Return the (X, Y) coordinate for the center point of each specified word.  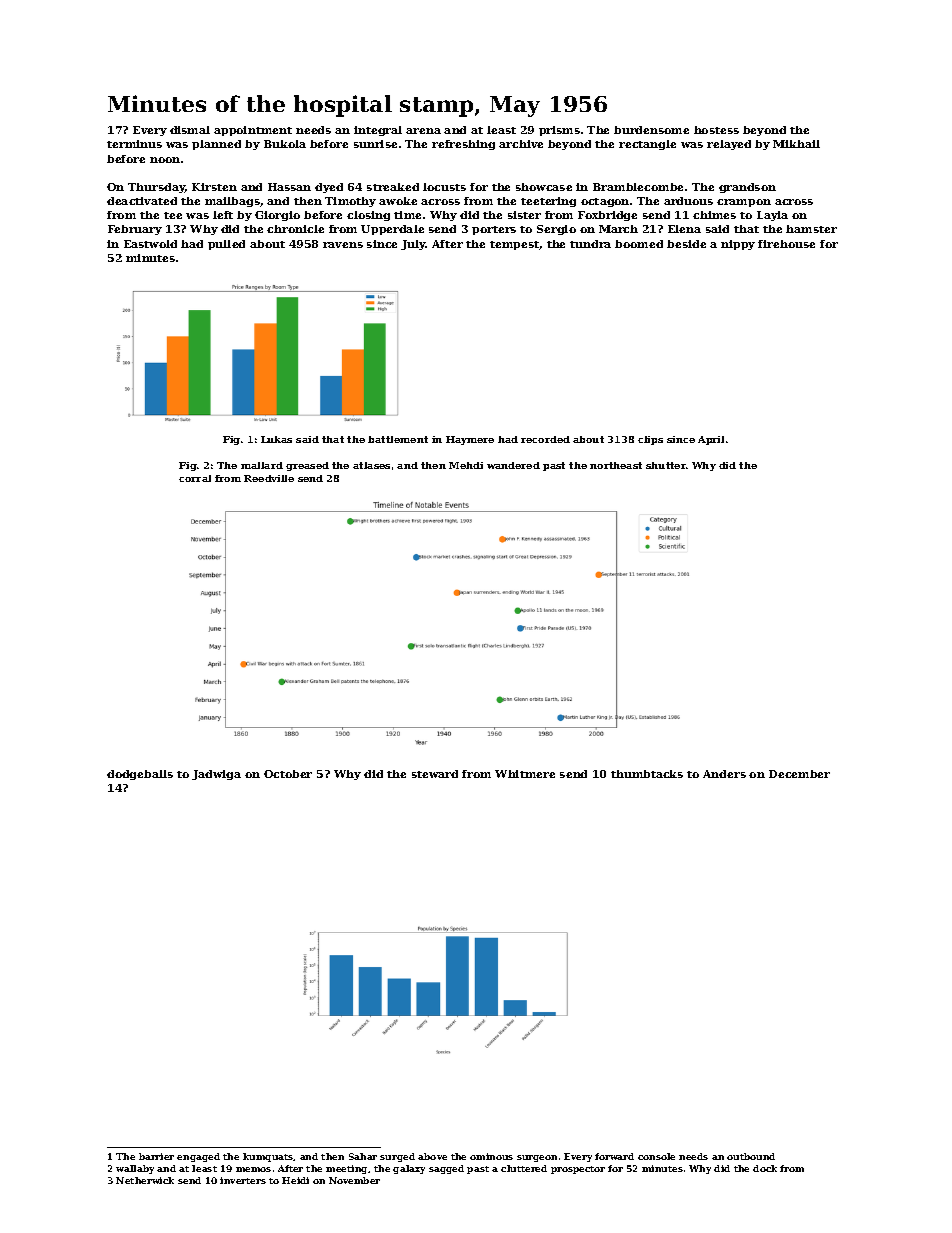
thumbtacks (647, 774)
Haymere (470, 440)
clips (650, 440)
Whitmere (525, 774)
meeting (346, 1169)
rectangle (647, 145)
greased (307, 466)
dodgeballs (140, 775)
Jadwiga (216, 775)
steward (435, 774)
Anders (724, 774)
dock (765, 1168)
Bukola (285, 144)
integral (378, 131)
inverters (243, 1180)
